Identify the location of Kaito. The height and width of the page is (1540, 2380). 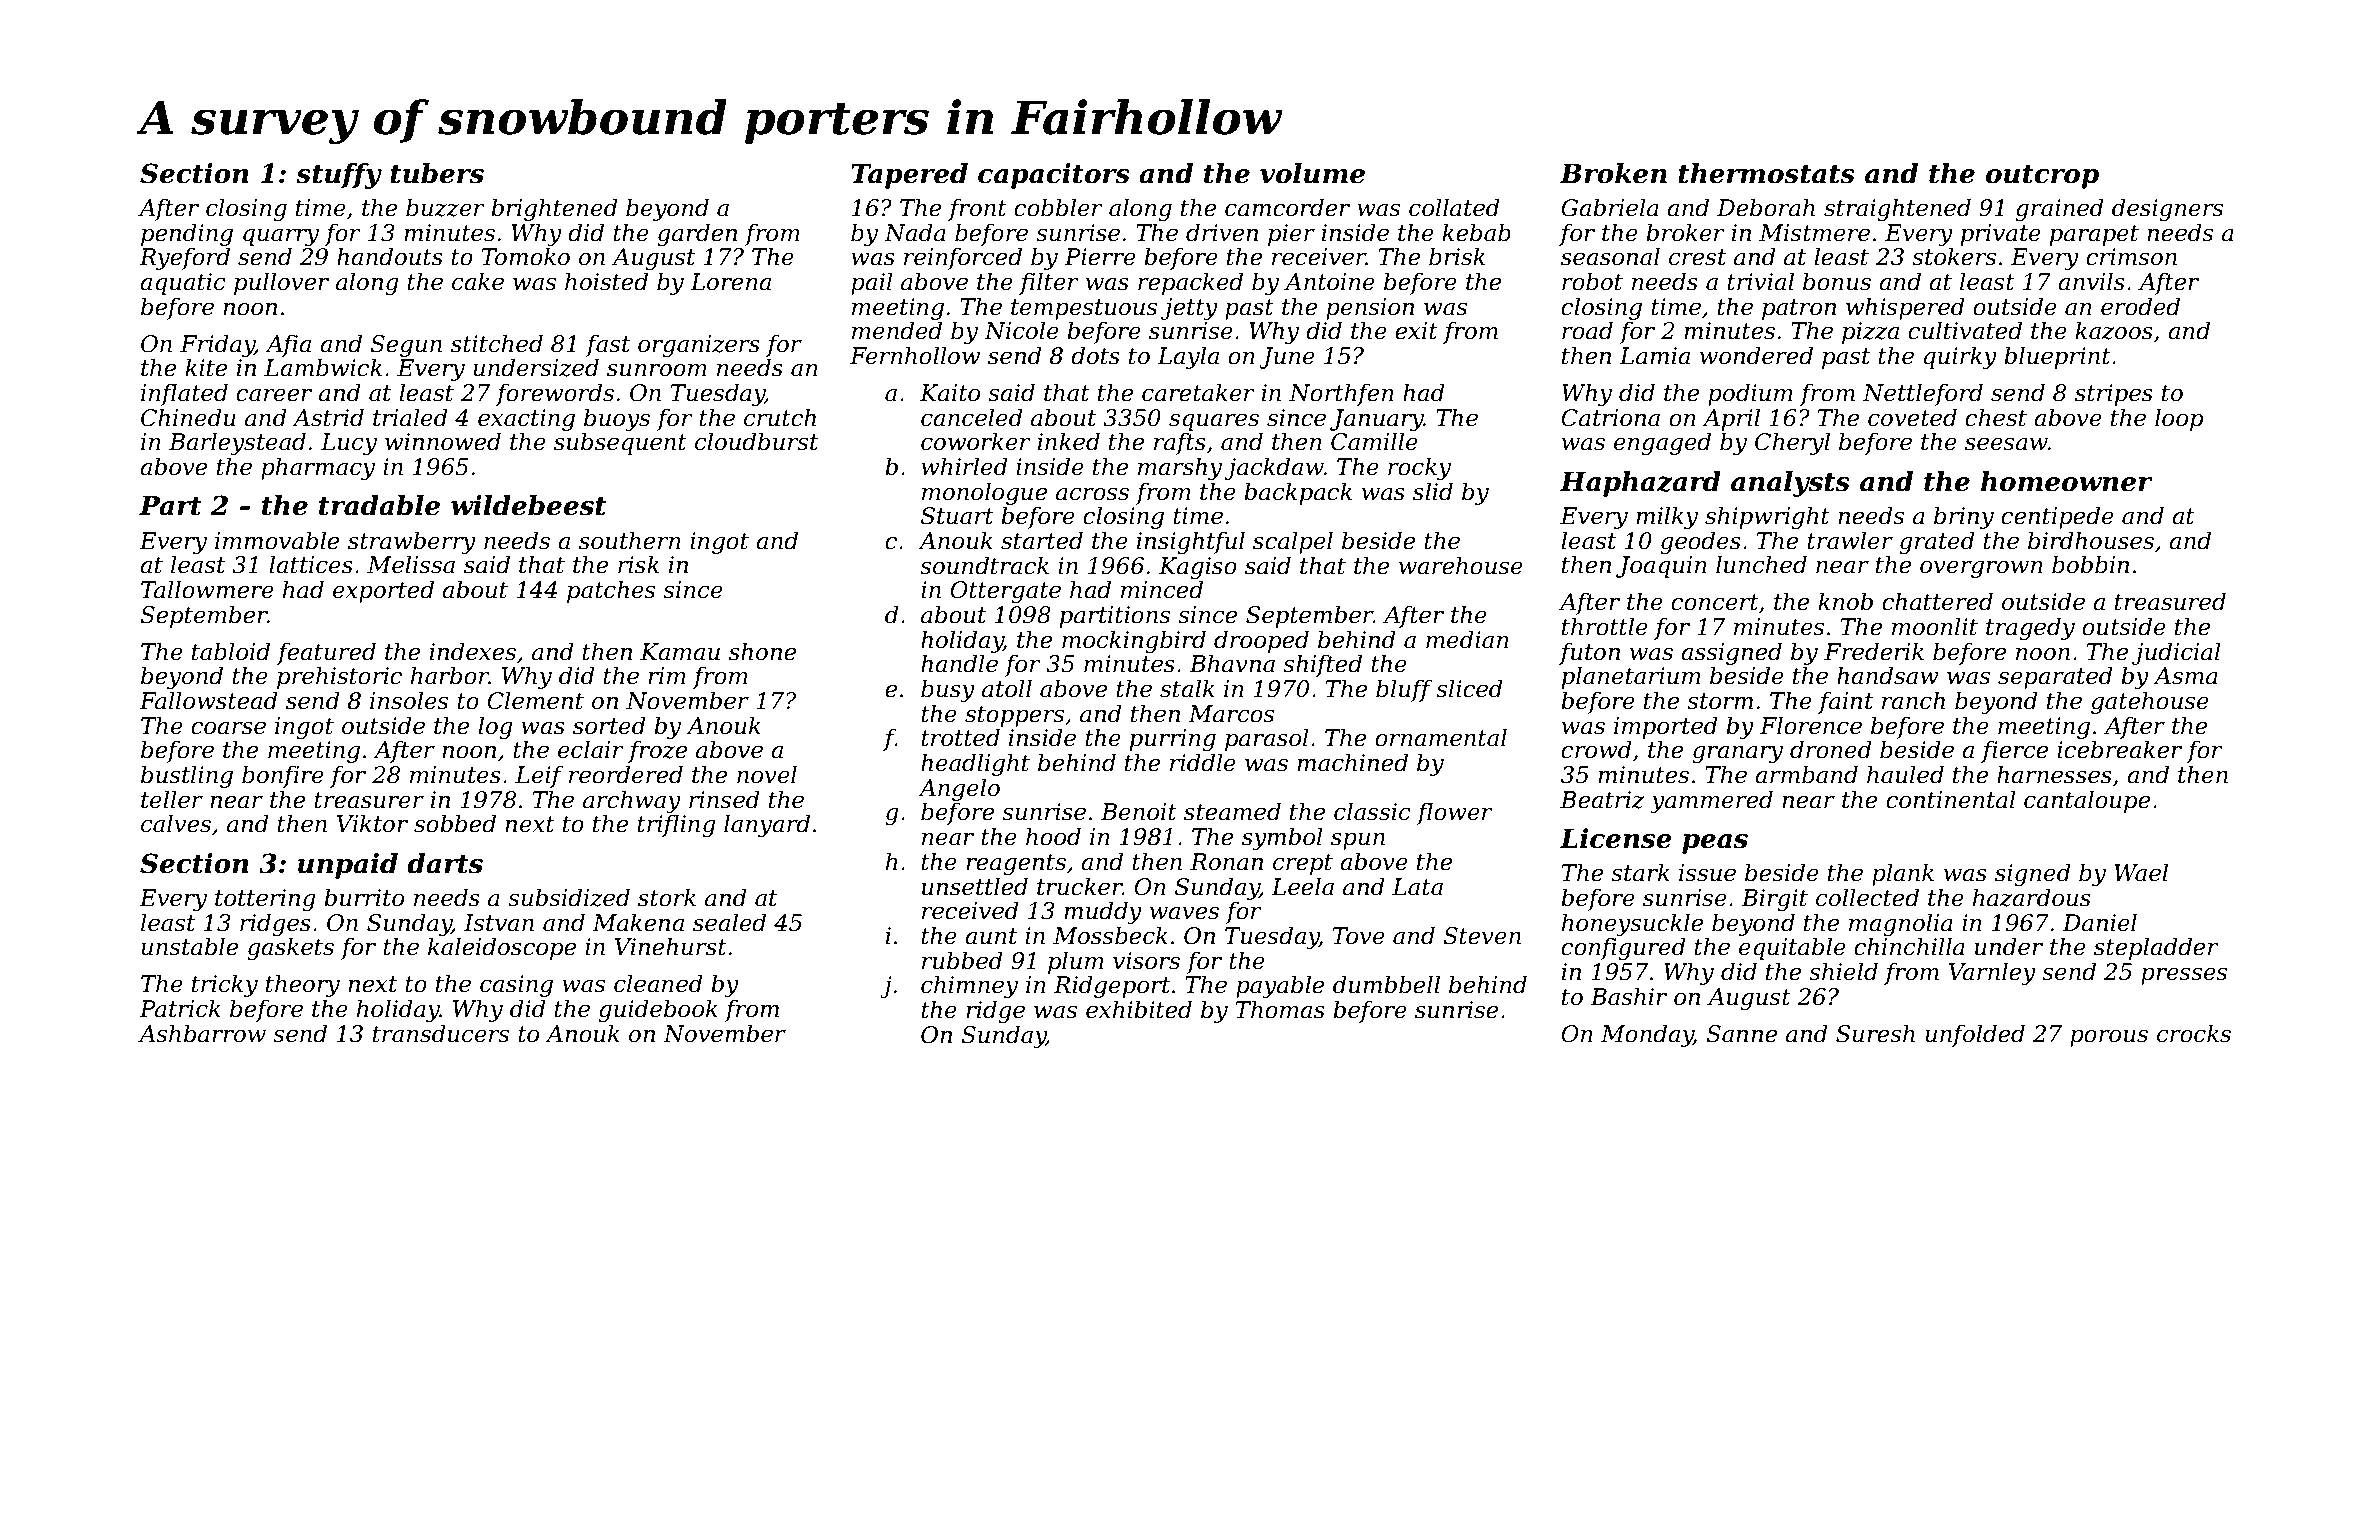
(950, 393).
